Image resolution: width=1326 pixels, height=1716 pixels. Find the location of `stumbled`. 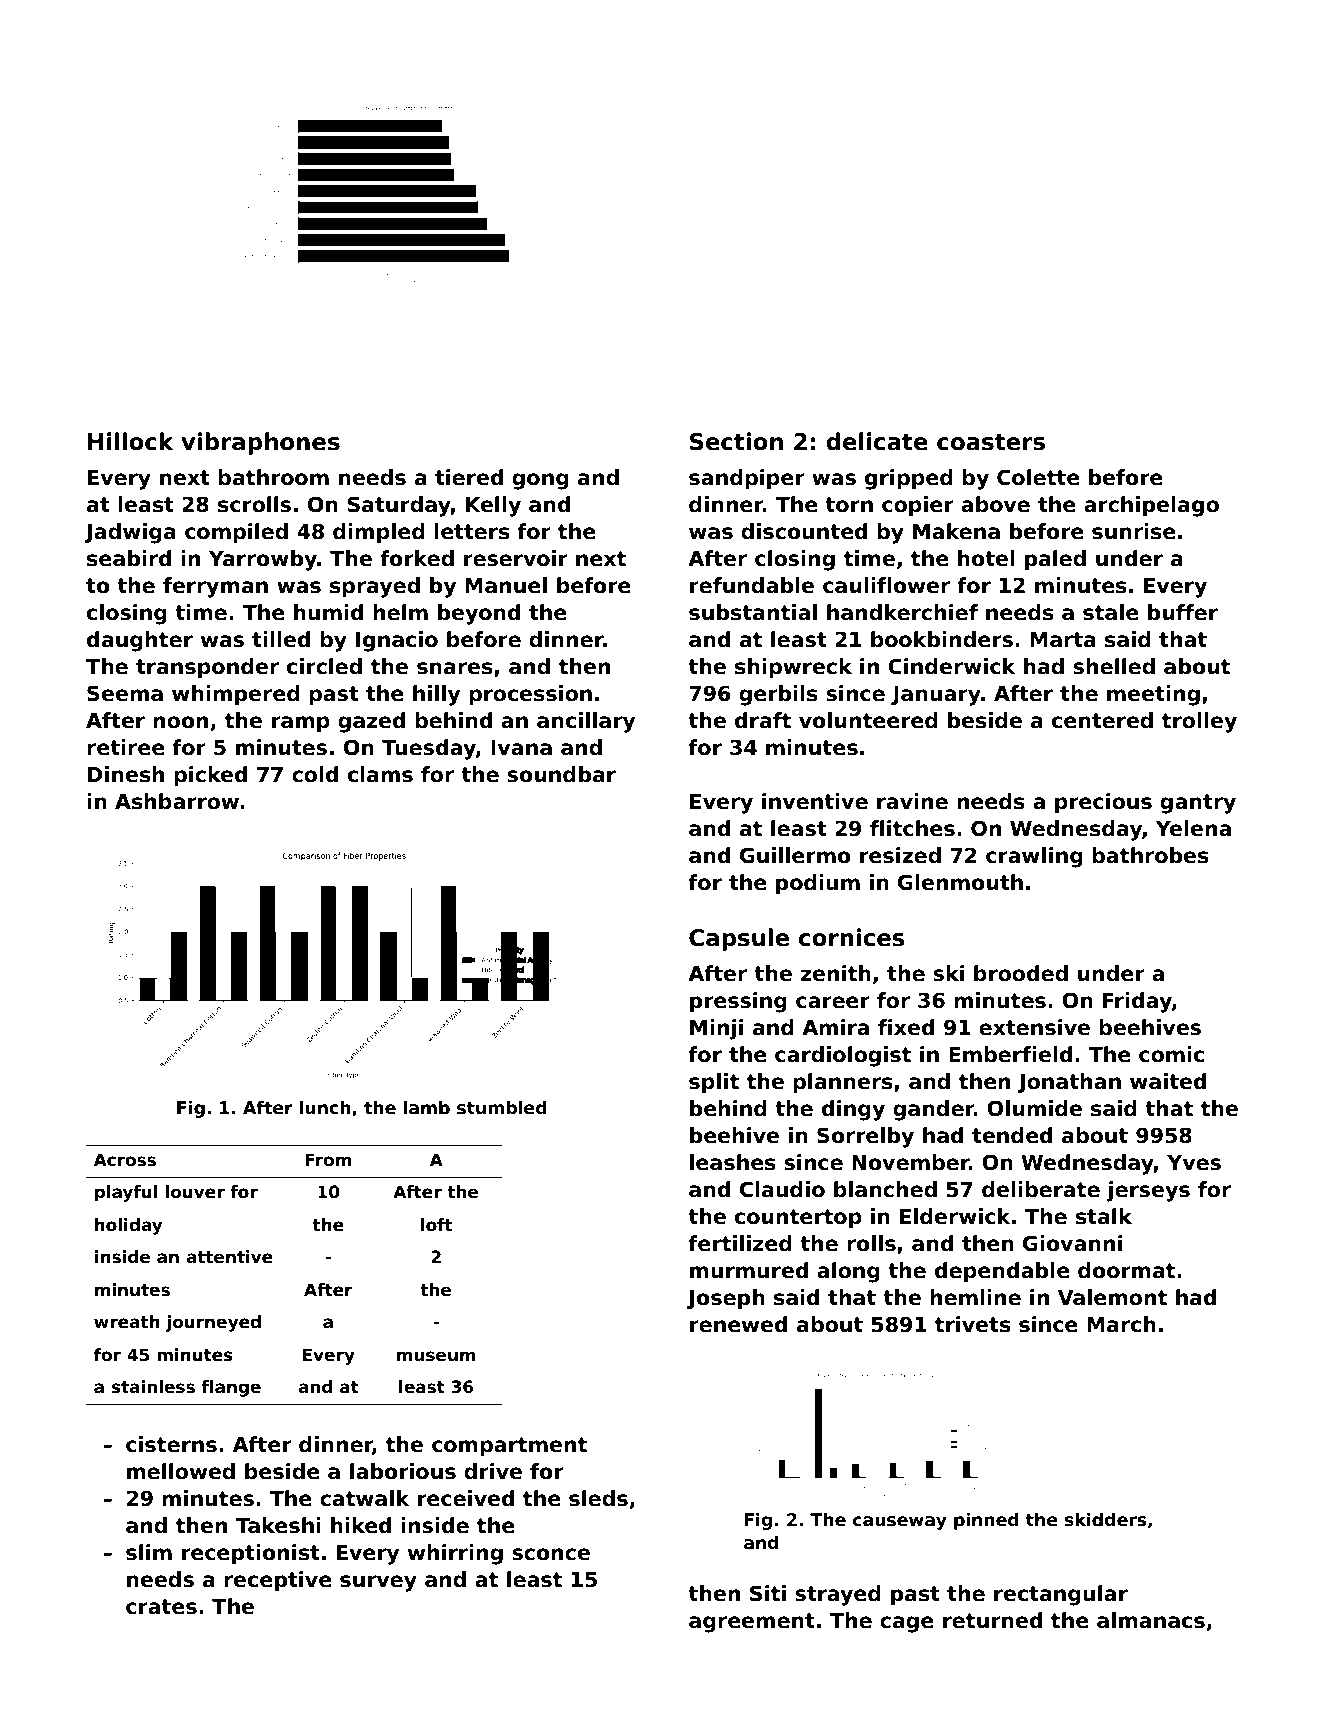

stumbled is located at coordinates (502, 1107).
